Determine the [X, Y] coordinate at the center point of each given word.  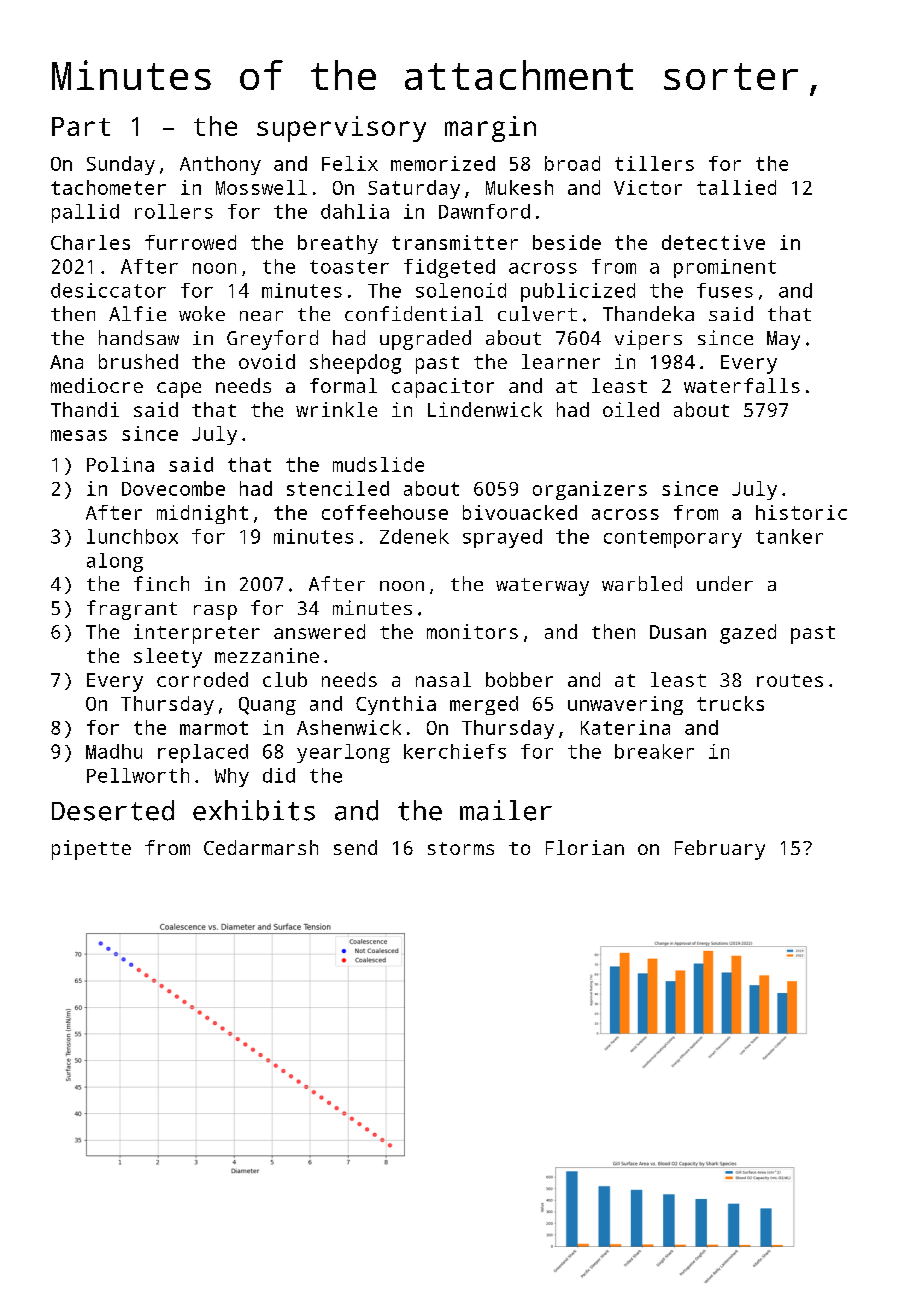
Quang [267, 706]
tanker [789, 536]
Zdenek [414, 536]
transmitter [455, 242]
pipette [91, 850]
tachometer [108, 187]
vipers [648, 340]
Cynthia [396, 705]
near [261, 316]
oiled [631, 409]
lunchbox [132, 536]
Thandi [85, 409]
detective [713, 242]
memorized [443, 163]
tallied [736, 187]
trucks [730, 703]
